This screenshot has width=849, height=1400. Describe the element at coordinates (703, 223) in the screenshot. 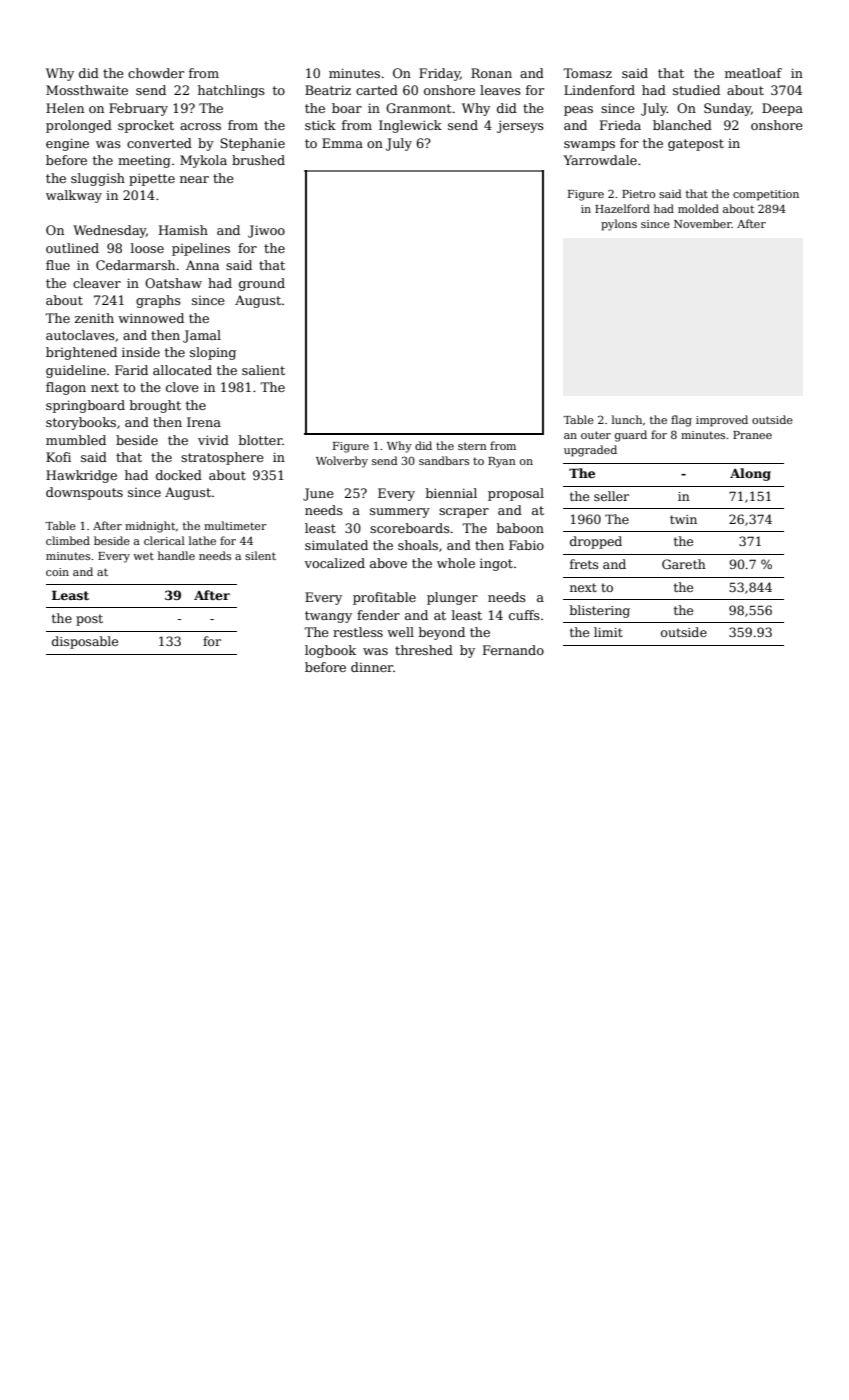

I see `November` at that location.
